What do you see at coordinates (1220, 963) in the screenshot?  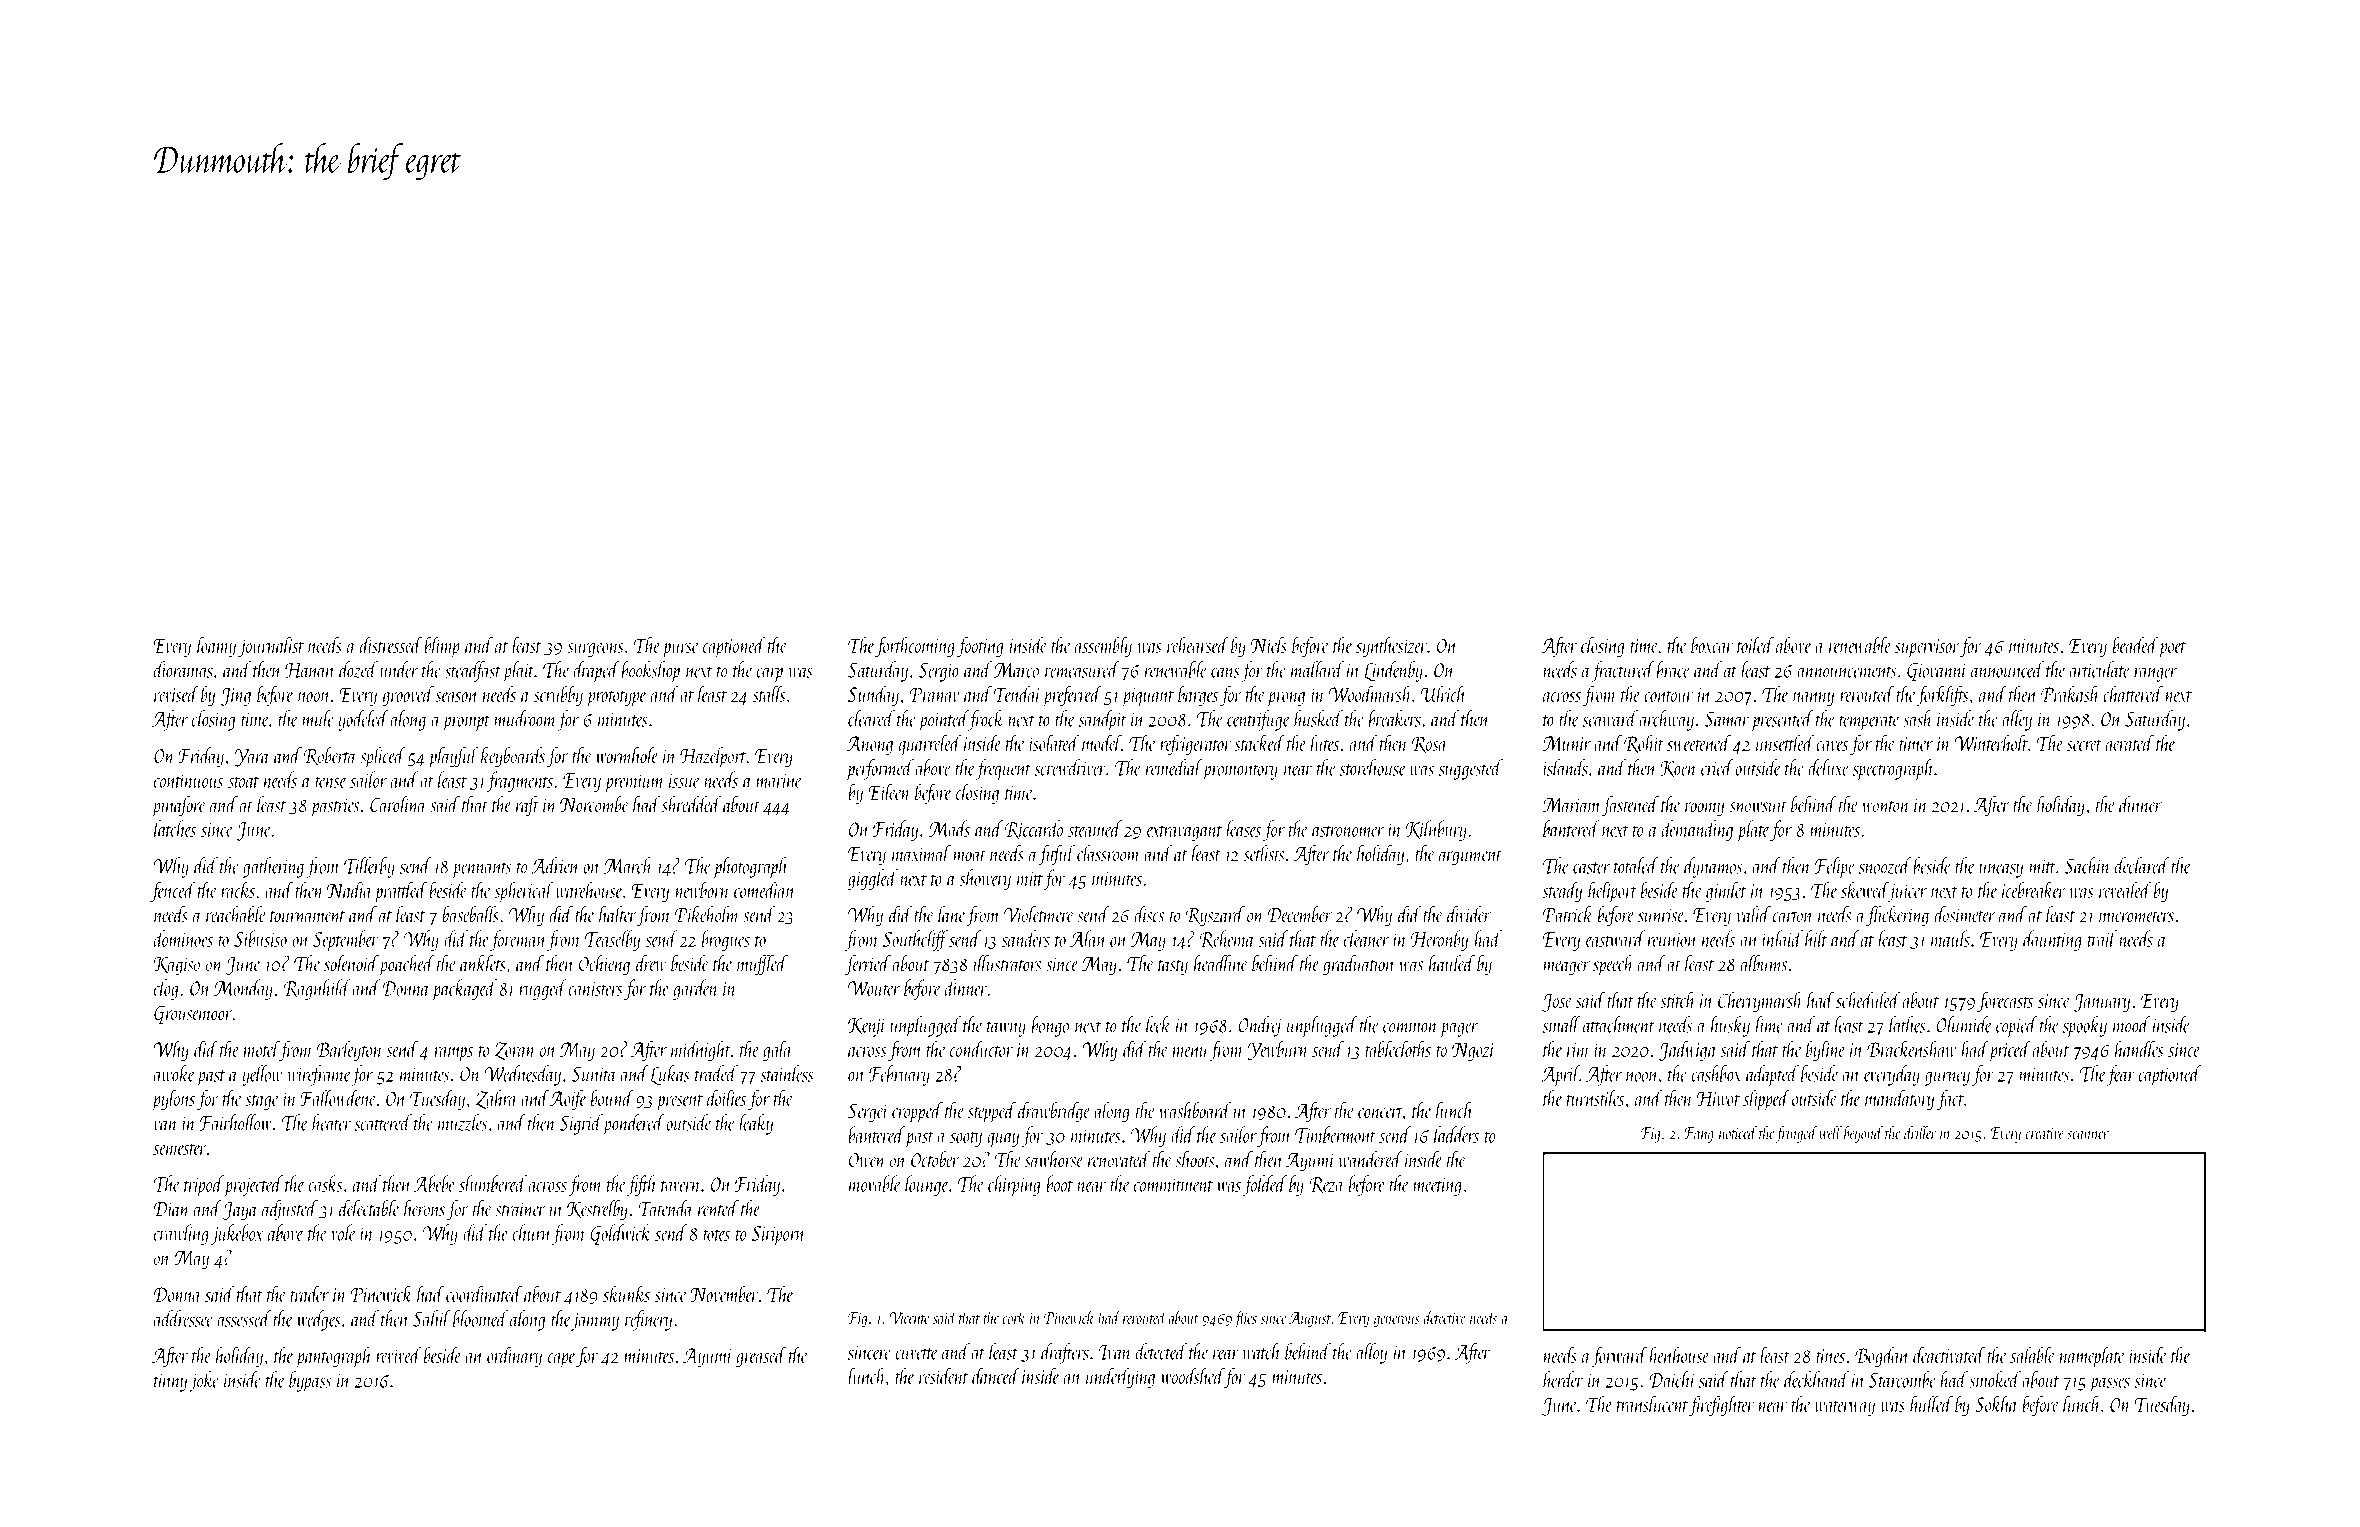 I see `headline` at bounding box center [1220, 963].
